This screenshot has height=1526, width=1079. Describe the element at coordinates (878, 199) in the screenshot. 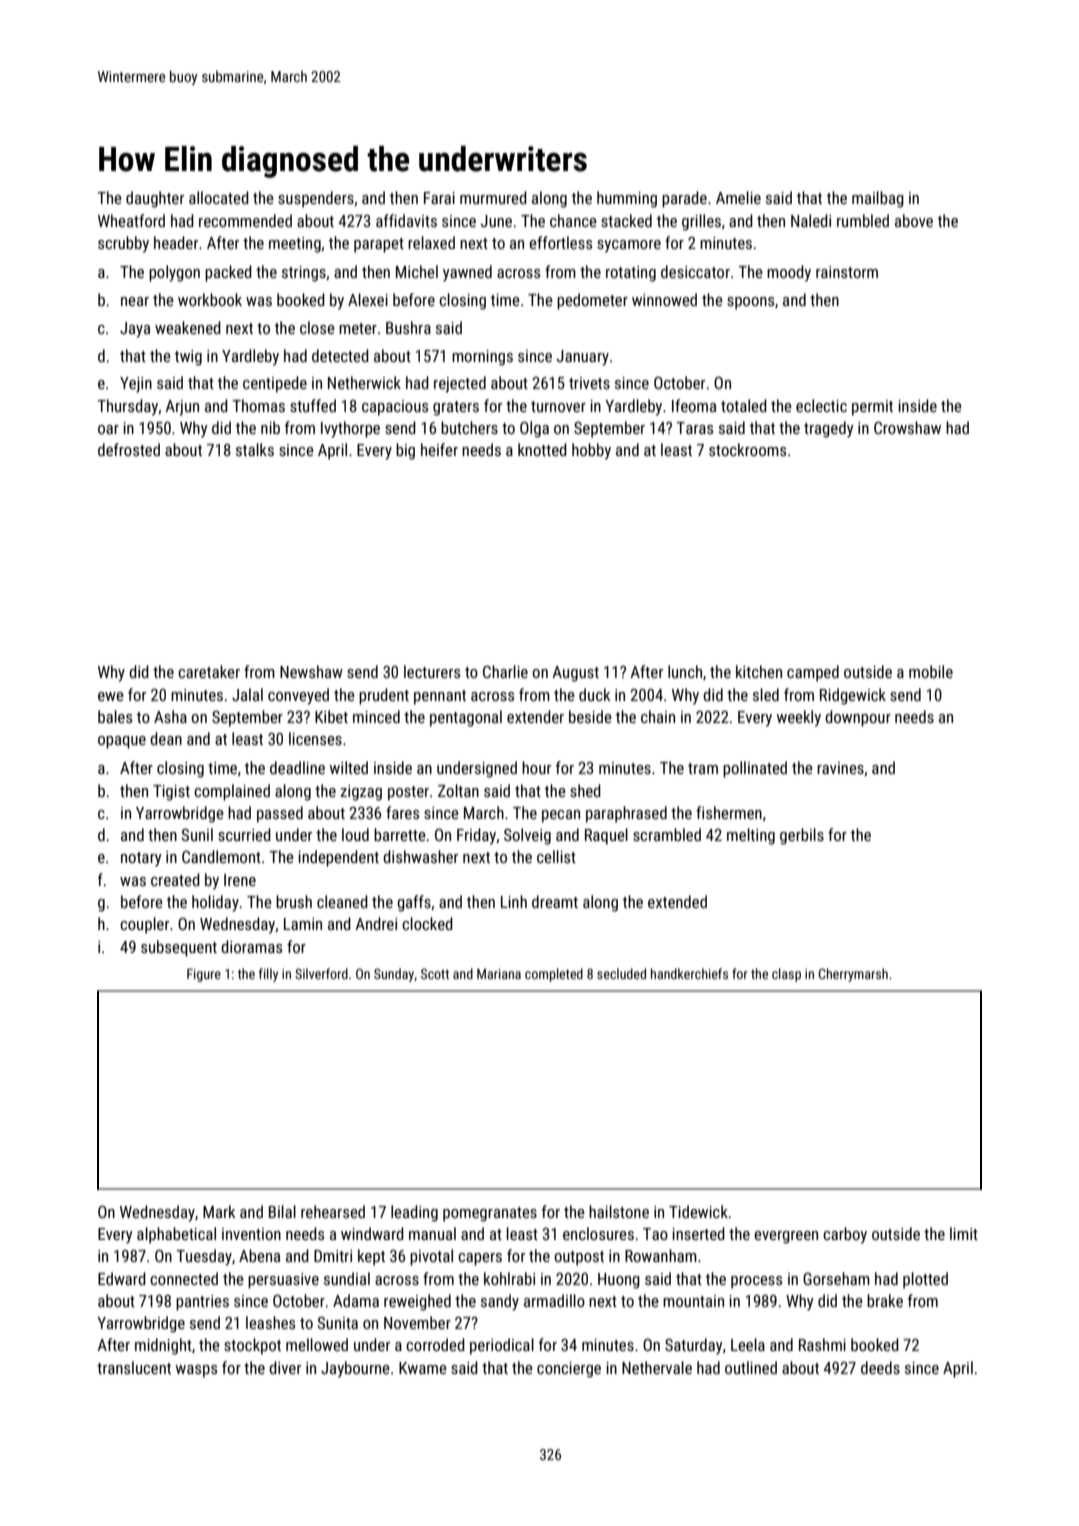

I see `mailbag` at that location.
